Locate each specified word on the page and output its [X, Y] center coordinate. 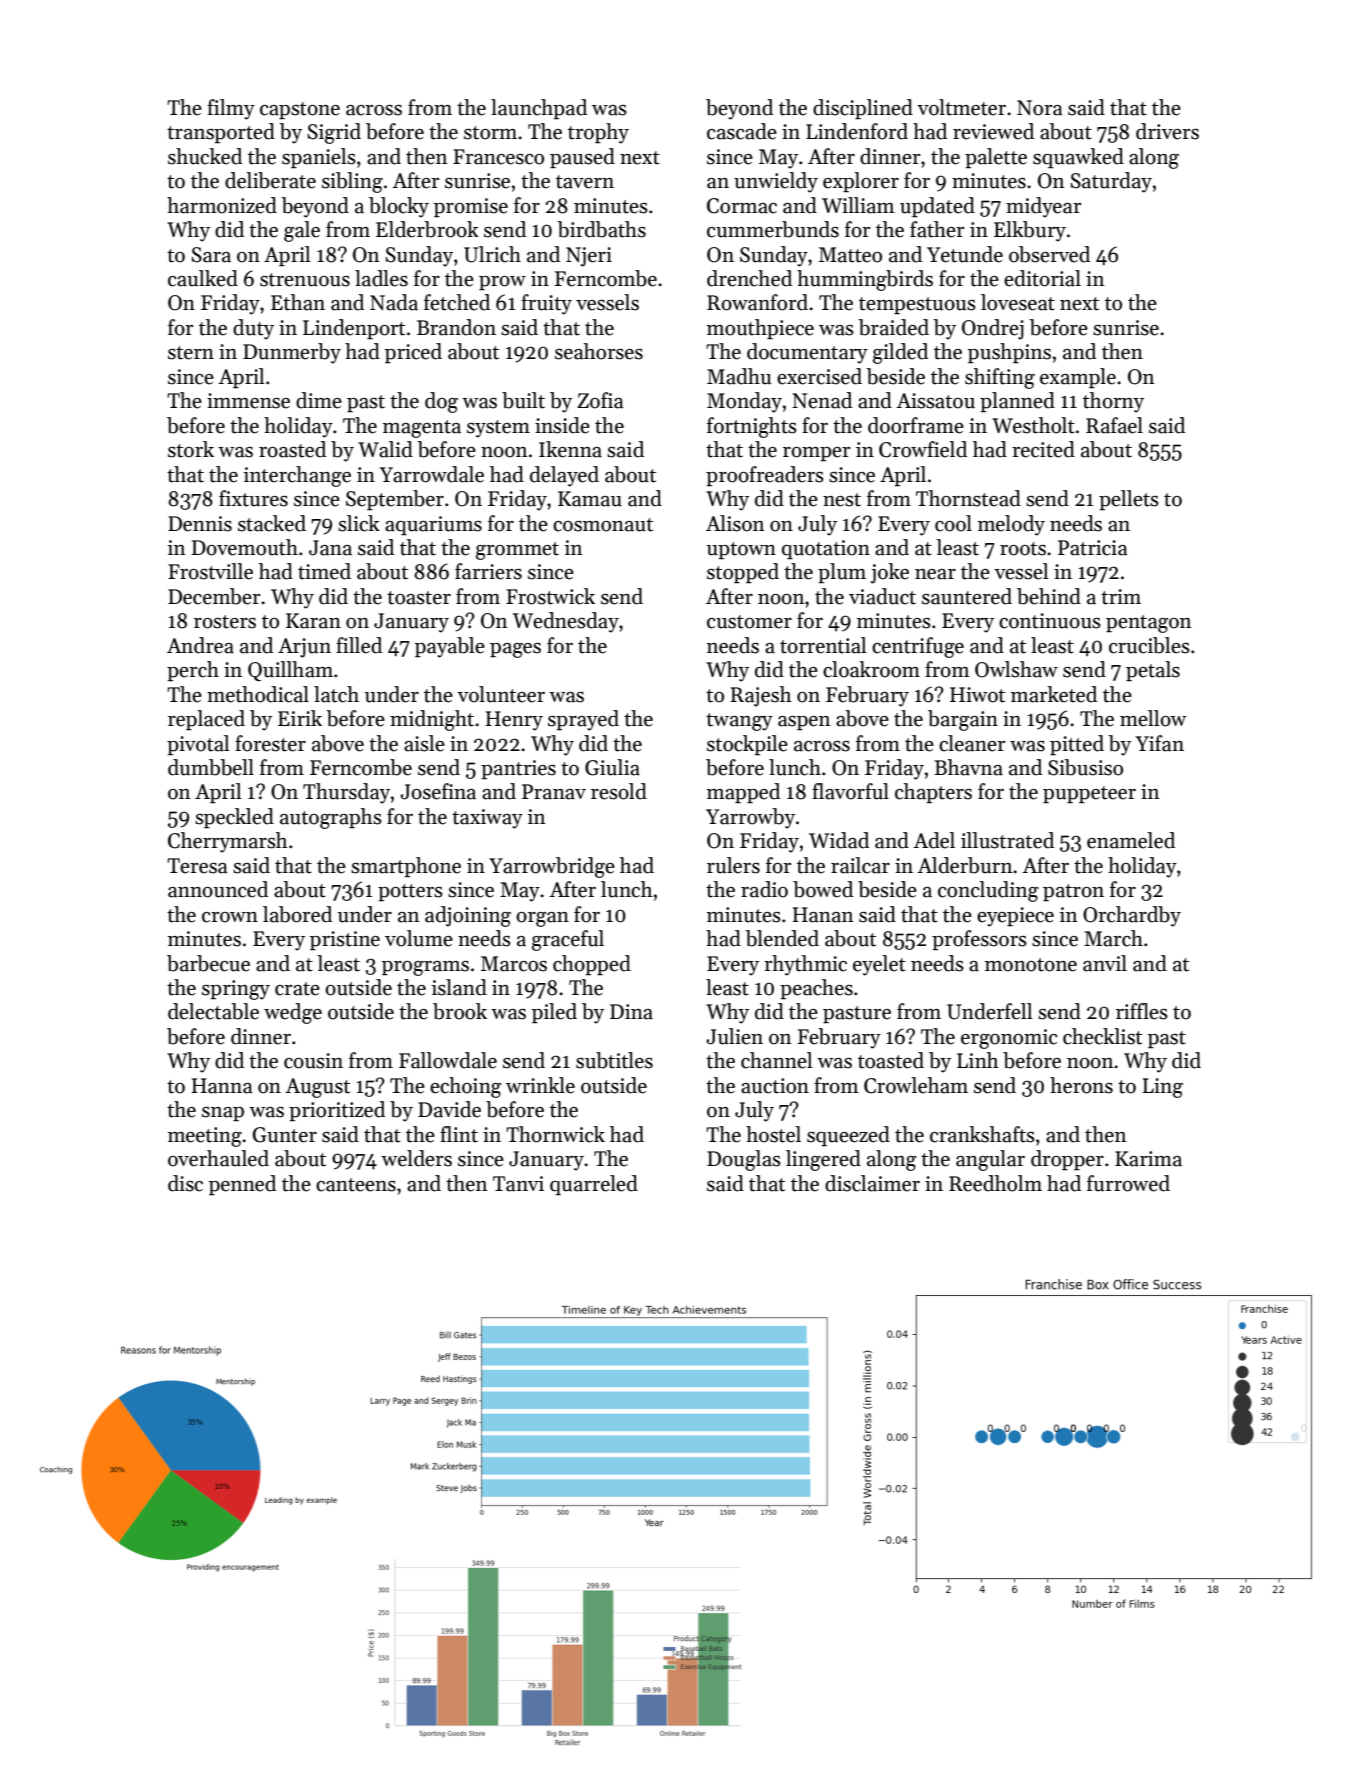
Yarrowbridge [552, 867]
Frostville [210, 571]
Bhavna [968, 767]
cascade [742, 131]
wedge [293, 1013]
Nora [1040, 108]
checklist [1102, 1036]
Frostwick [550, 596]
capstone [300, 110]
